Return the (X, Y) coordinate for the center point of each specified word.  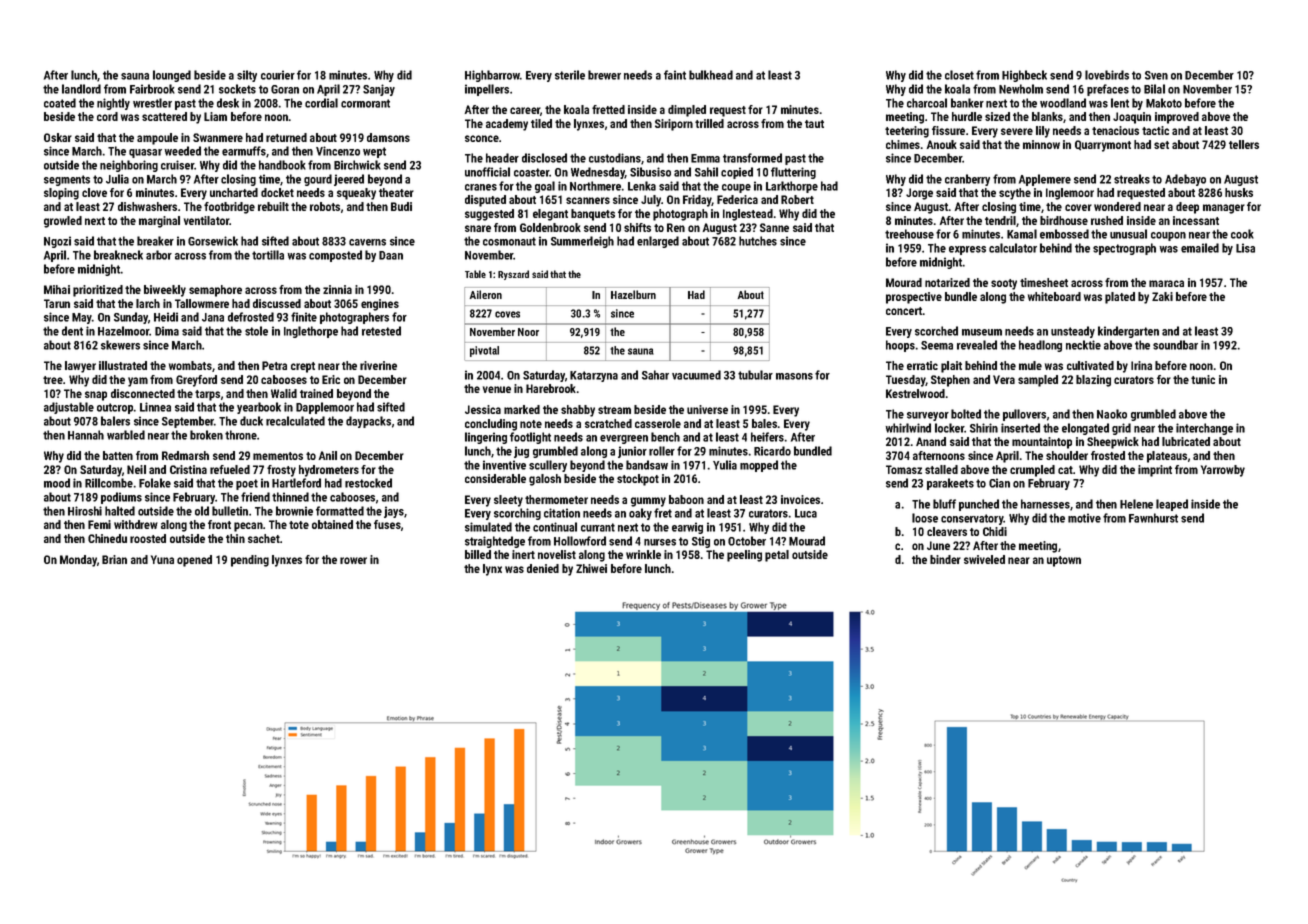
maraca (1166, 283)
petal (777, 556)
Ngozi (57, 242)
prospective (914, 298)
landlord (81, 89)
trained (316, 393)
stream (614, 410)
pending (250, 561)
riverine (378, 365)
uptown (1064, 561)
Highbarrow (492, 76)
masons (794, 376)
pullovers (1024, 415)
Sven (1156, 75)
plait (951, 367)
